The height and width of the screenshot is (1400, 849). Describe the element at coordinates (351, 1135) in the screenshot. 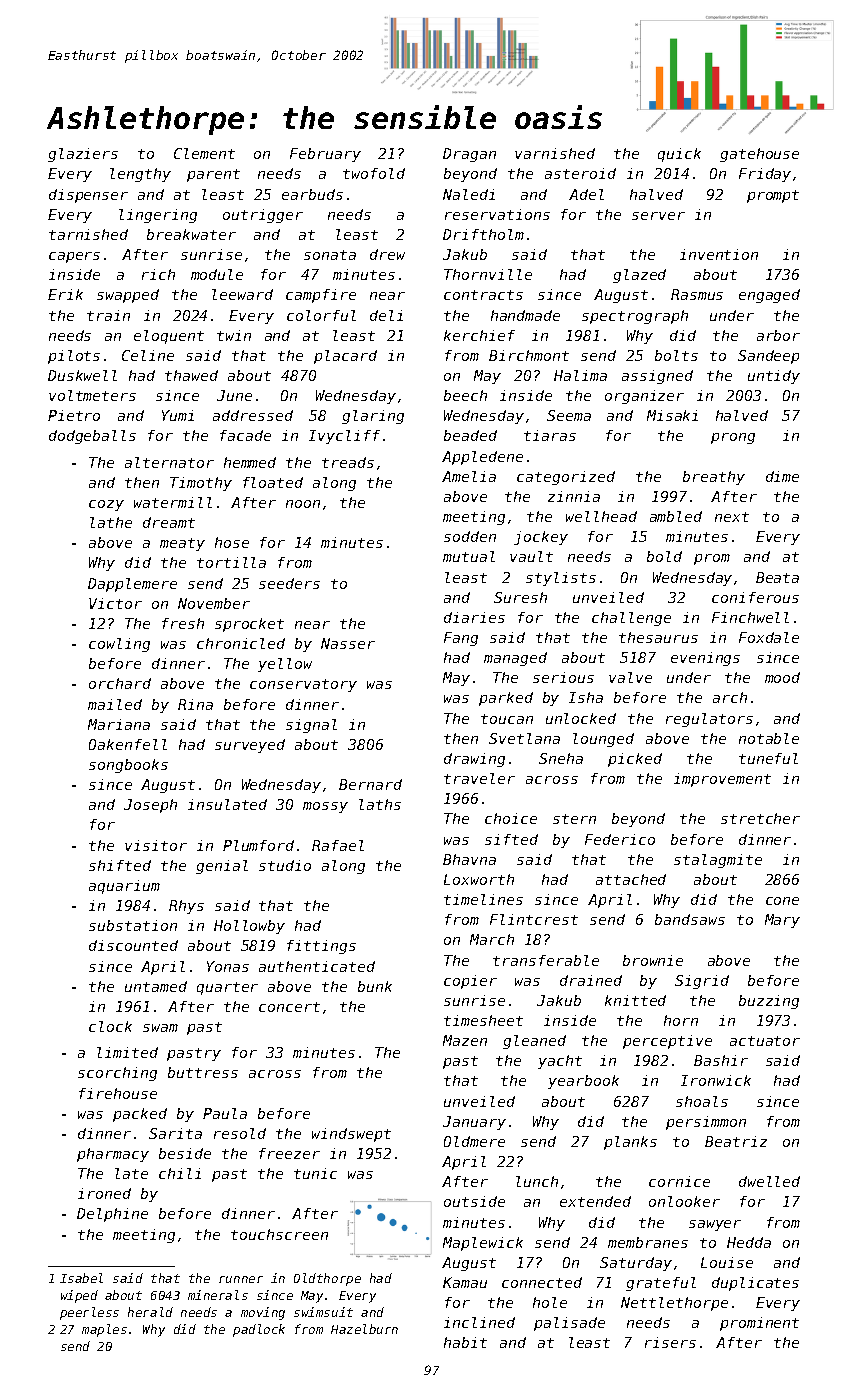

I see `windswept` at that location.
